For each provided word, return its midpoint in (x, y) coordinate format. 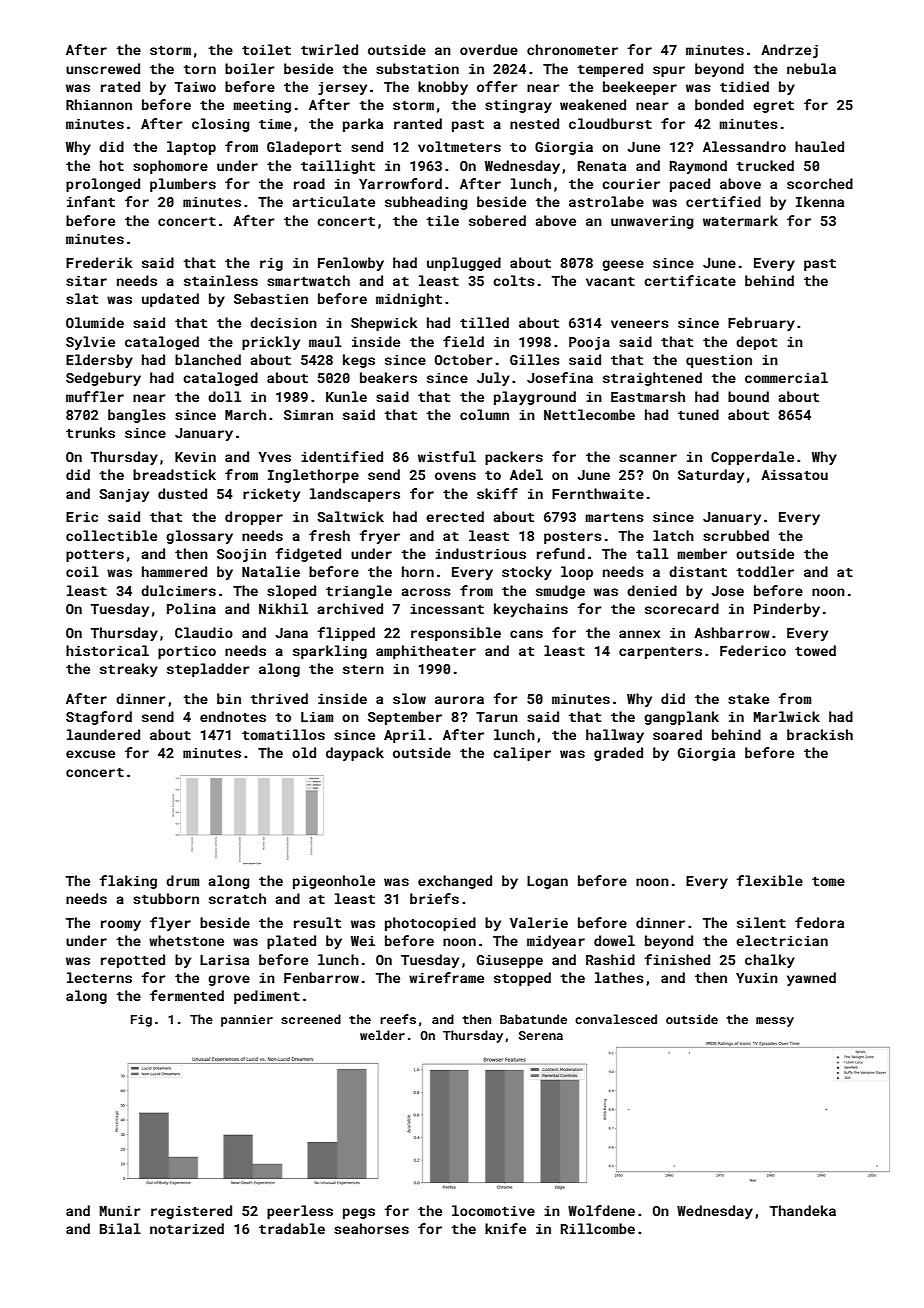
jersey (342, 88)
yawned (811, 979)
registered (191, 1212)
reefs (398, 1019)
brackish (820, 734)
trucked (765, 165)
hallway (615, 736)
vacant (610, 281)
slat (82, 298)
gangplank (681, 718)
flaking (128, 882)
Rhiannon (99, 104)
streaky (129, 670)
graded (618, 754)
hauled (819, 146)
